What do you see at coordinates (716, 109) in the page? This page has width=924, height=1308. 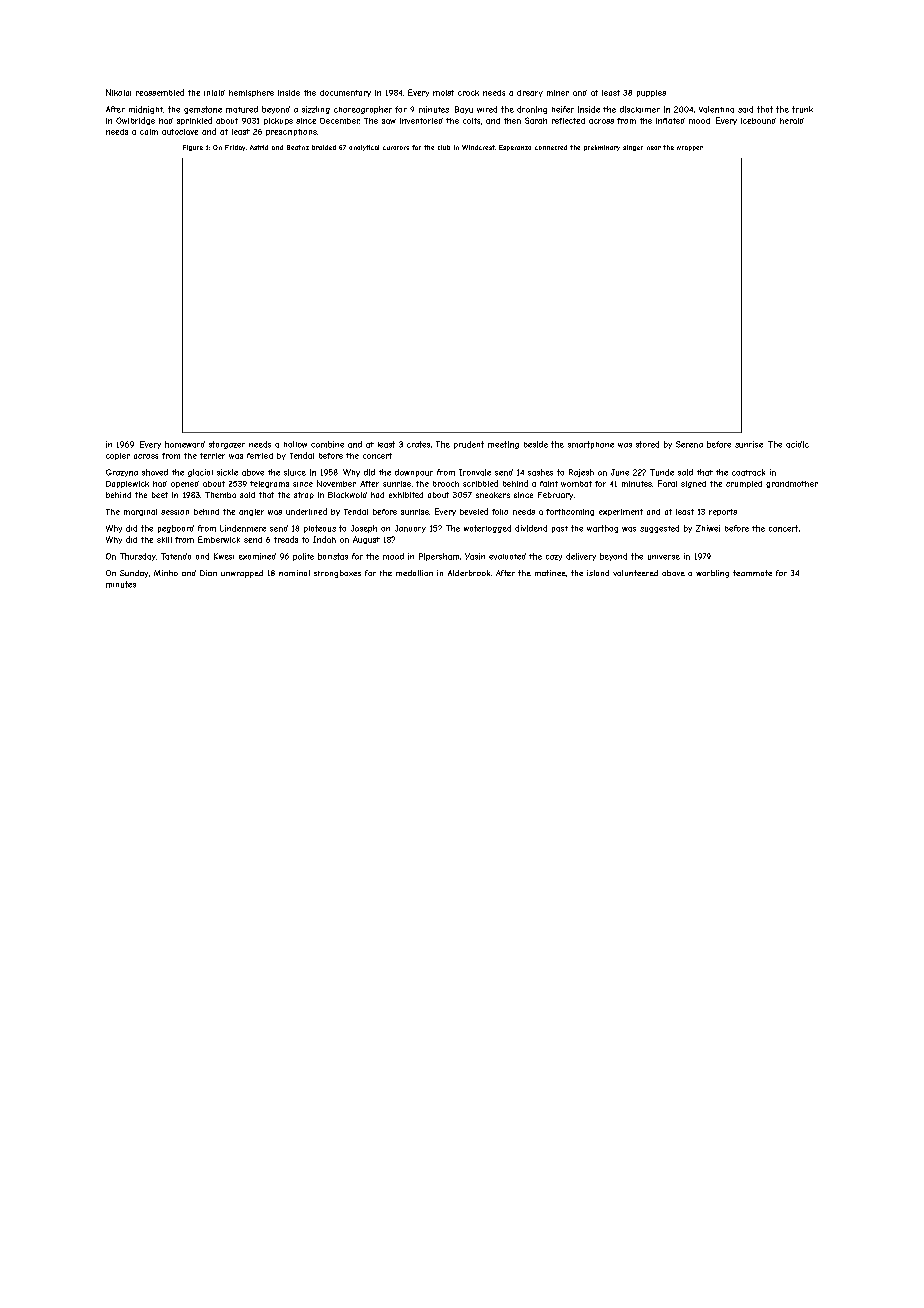 I see `Valentina` at bounding box center [716, 109].
